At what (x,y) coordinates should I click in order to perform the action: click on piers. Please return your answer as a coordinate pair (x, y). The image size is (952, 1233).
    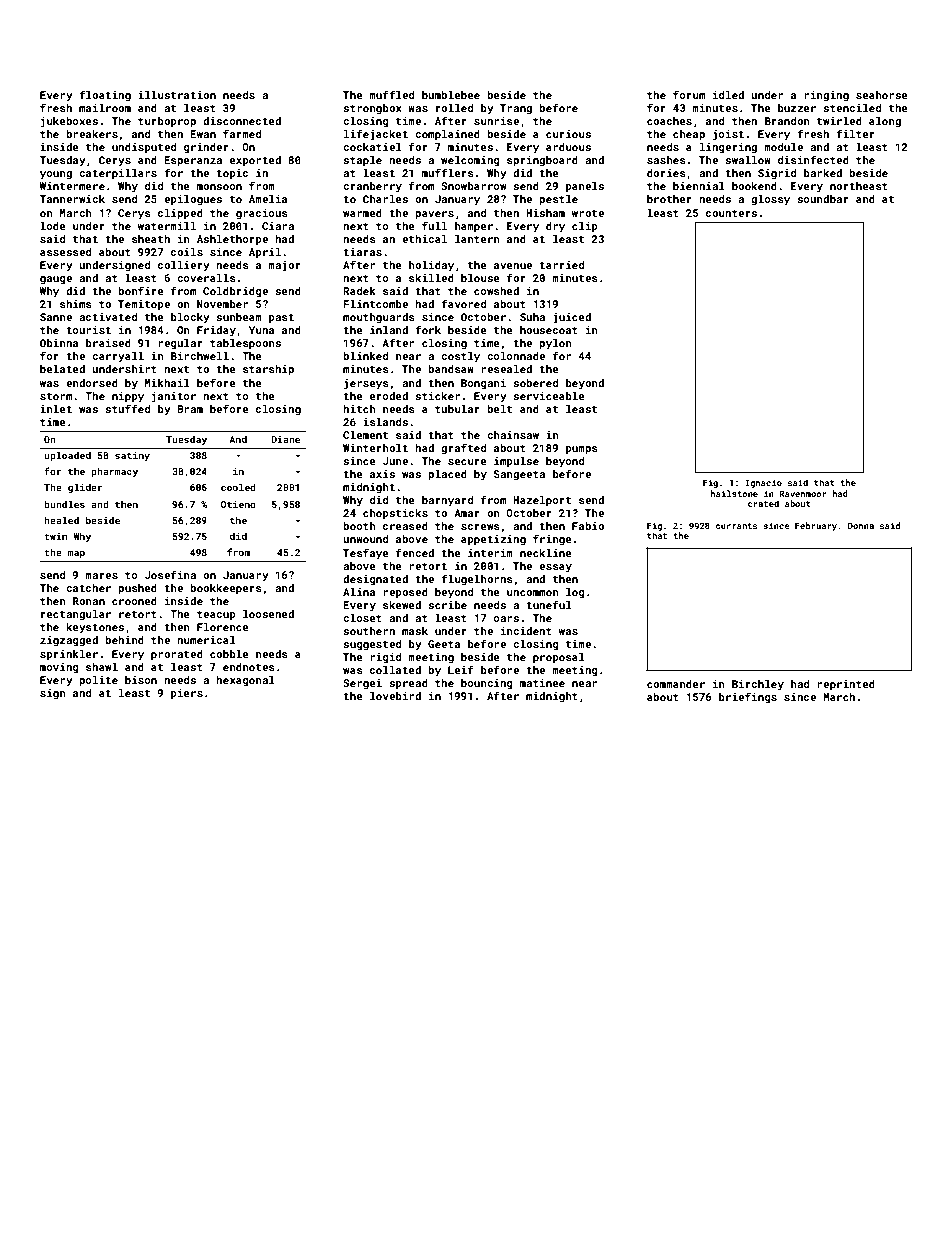
    Looking at the image, I should click on (187, 694).
